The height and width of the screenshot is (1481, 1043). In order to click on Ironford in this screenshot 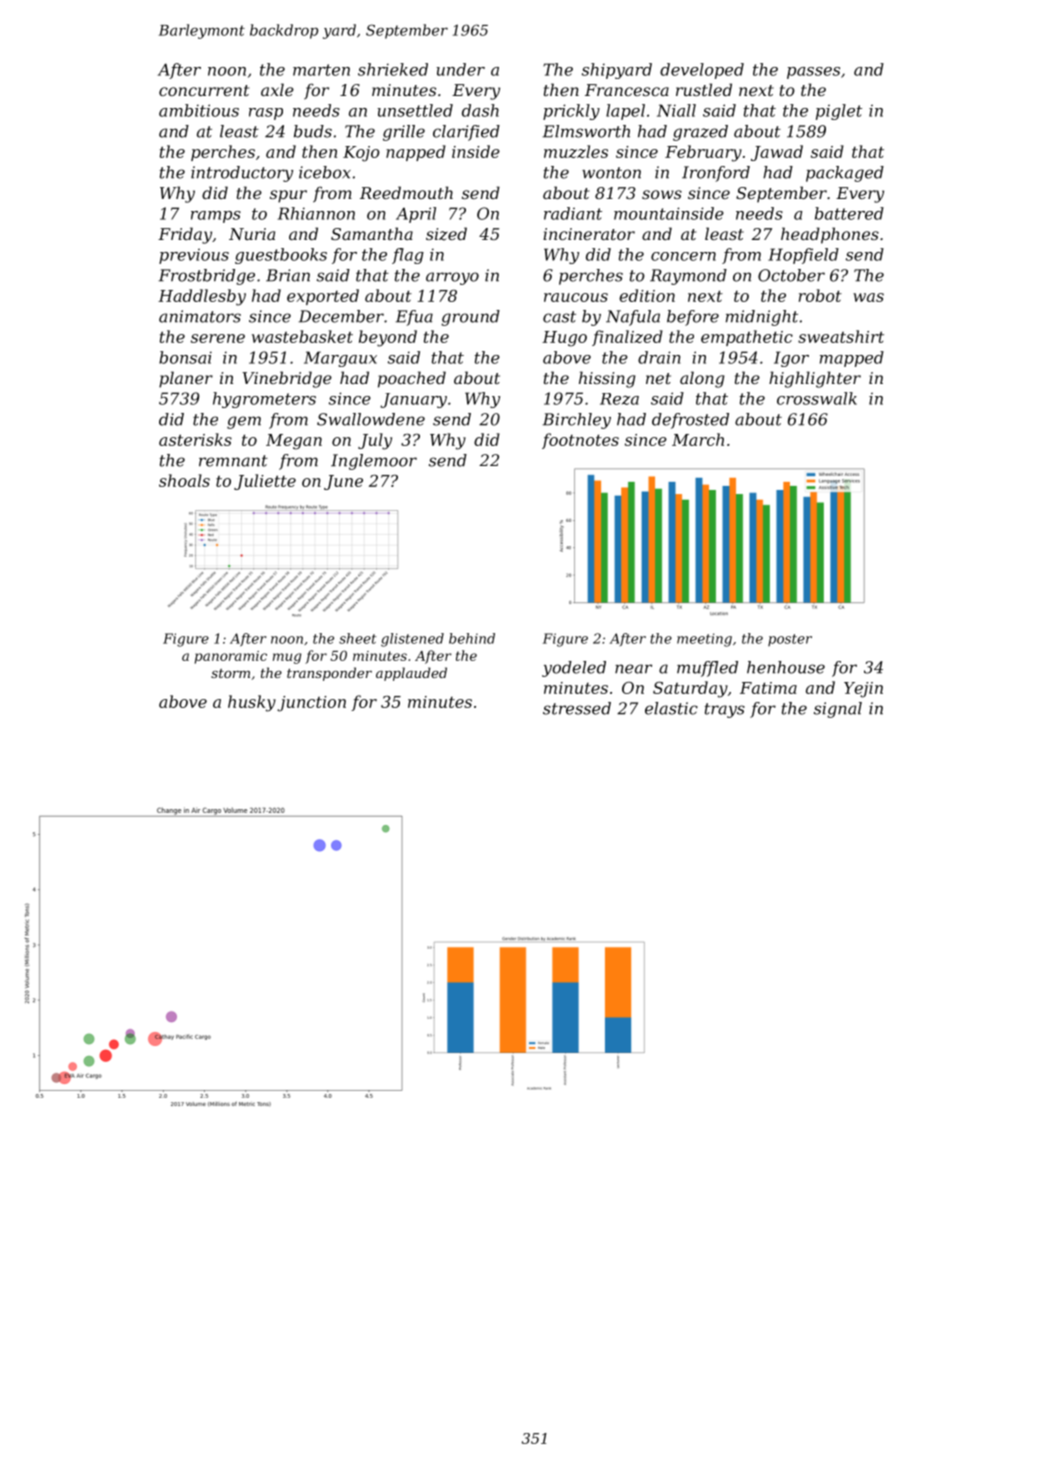, I will do `click(716, 174)`.
